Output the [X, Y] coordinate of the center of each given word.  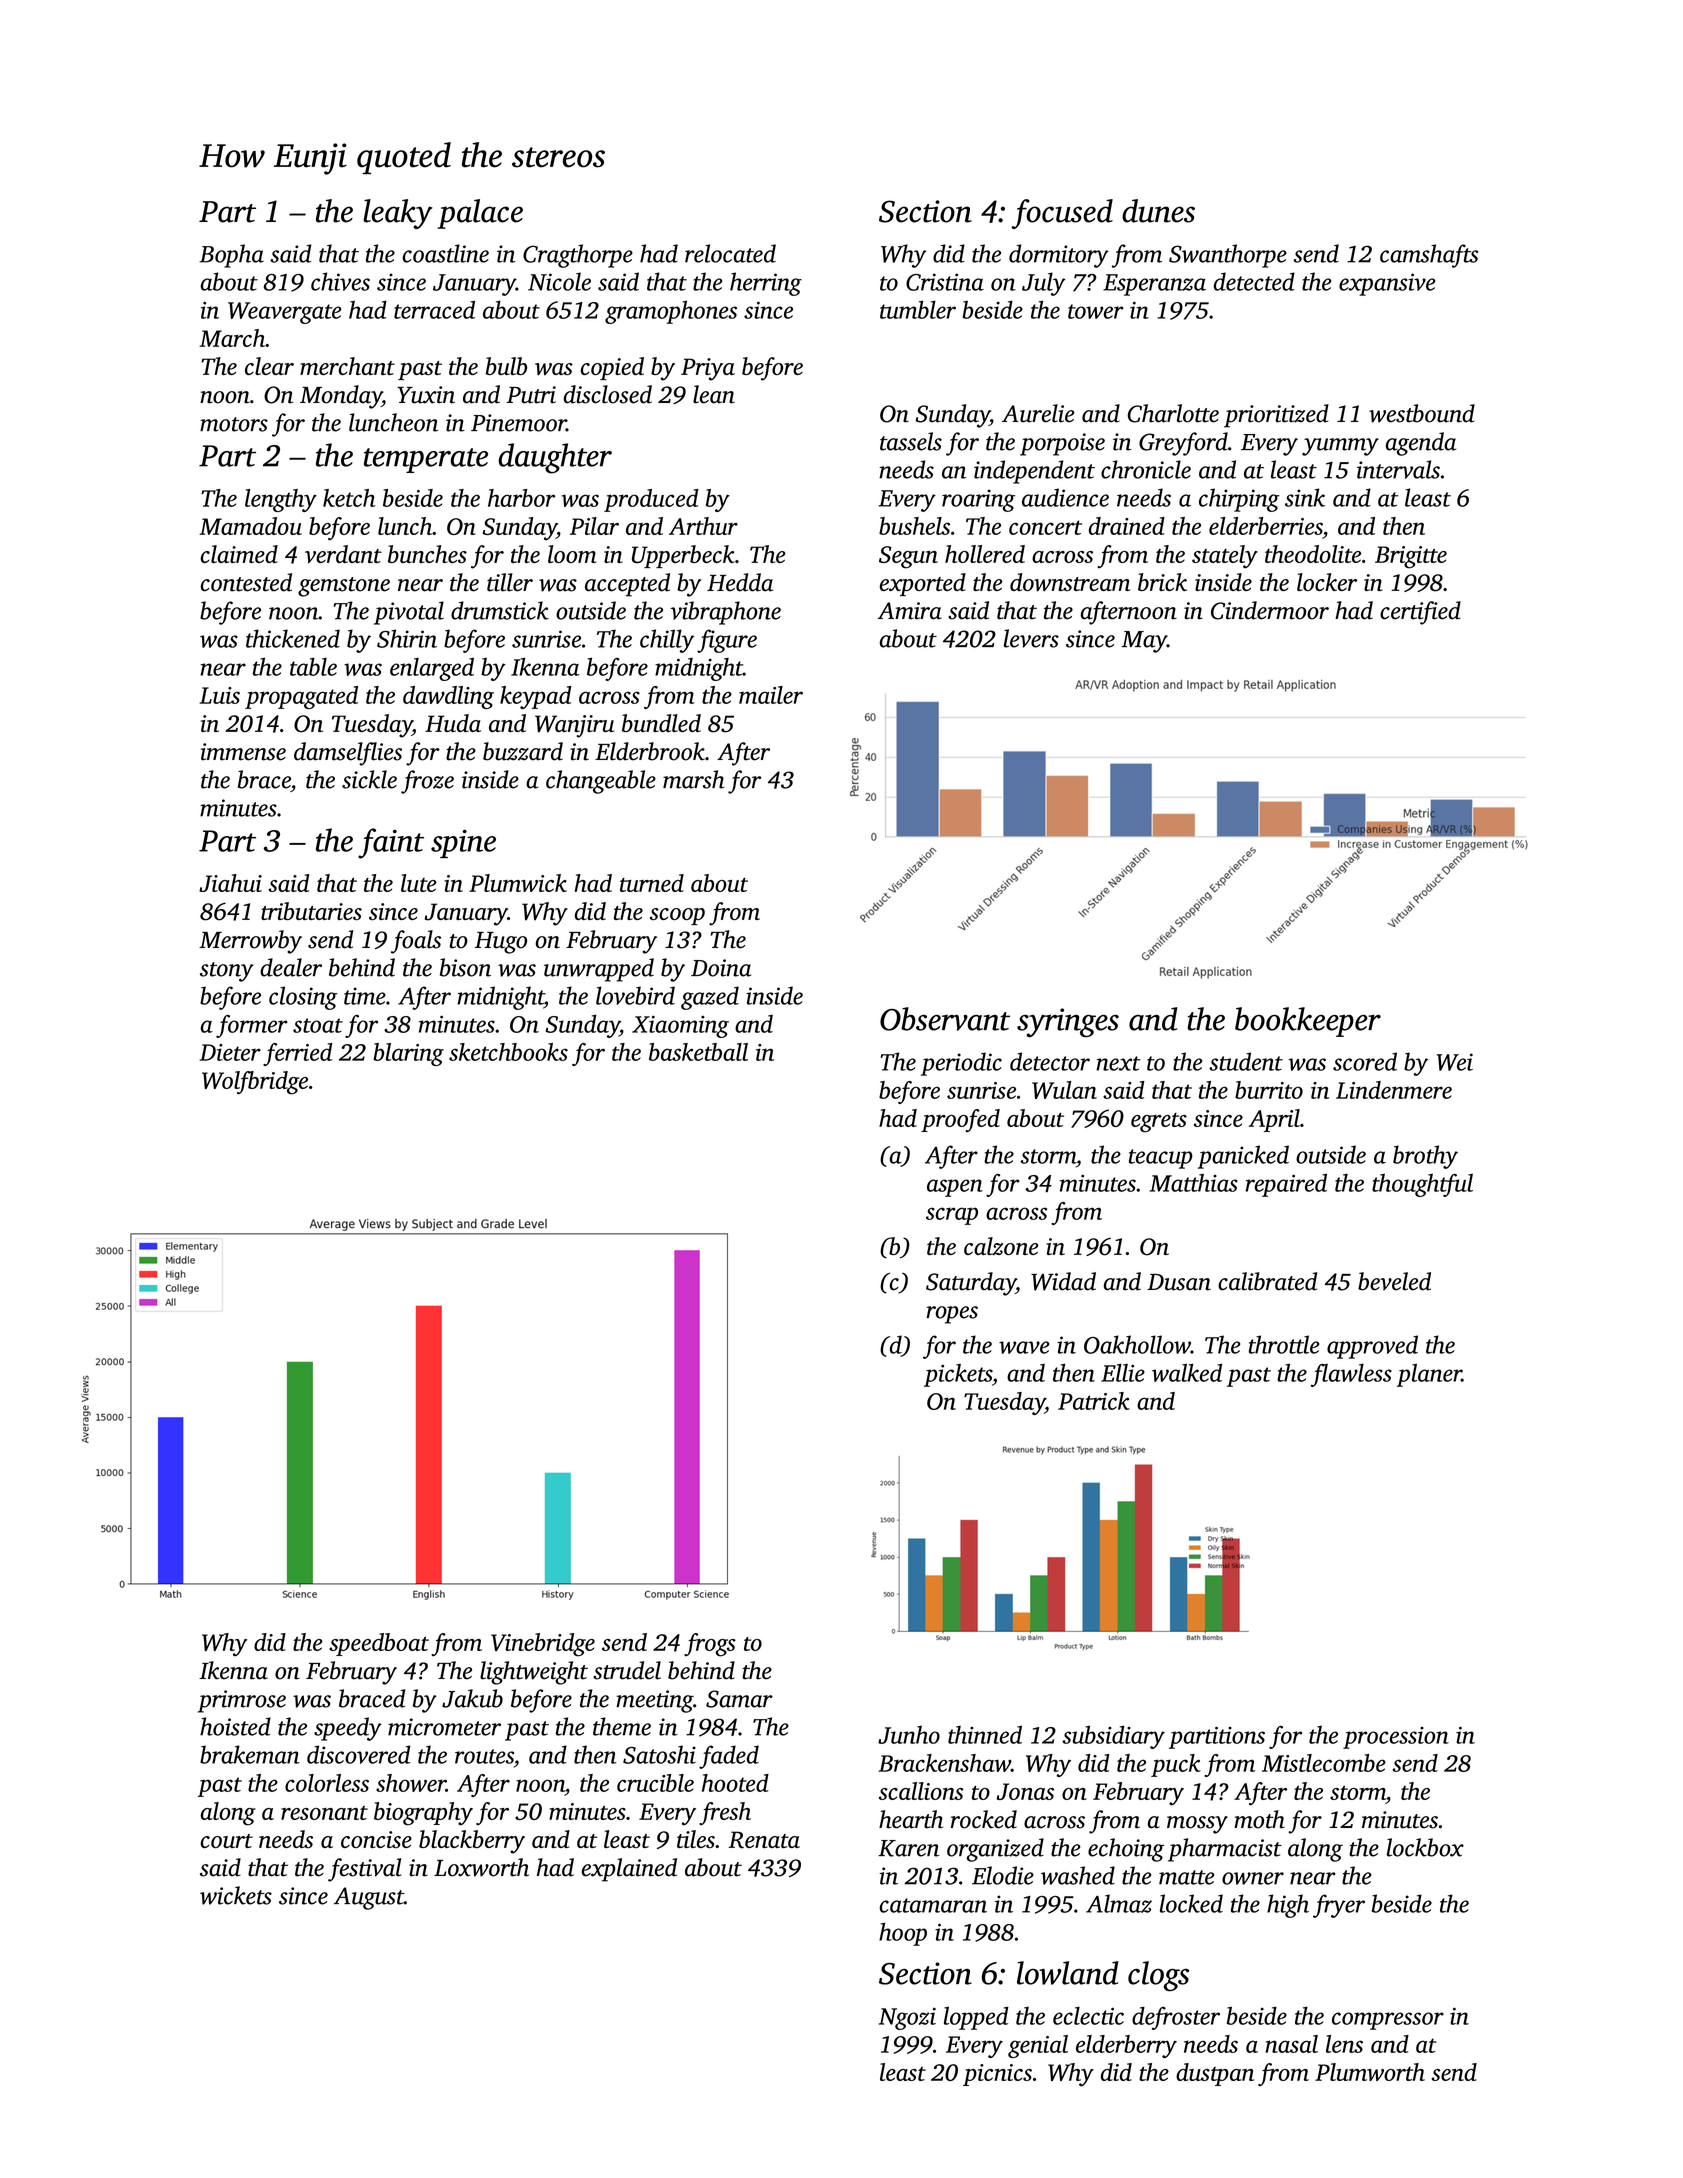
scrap [952, 1216]
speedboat [379, 1644]
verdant [343, 554]
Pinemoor [518, 423]
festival [365, 1870]
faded [729, 1757]
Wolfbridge [255, 1083]
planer [1429, 1375]
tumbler [918, 309]
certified [1420, 613]
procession [1396, 1738]
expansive [1387, 284]
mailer [771, 695]
